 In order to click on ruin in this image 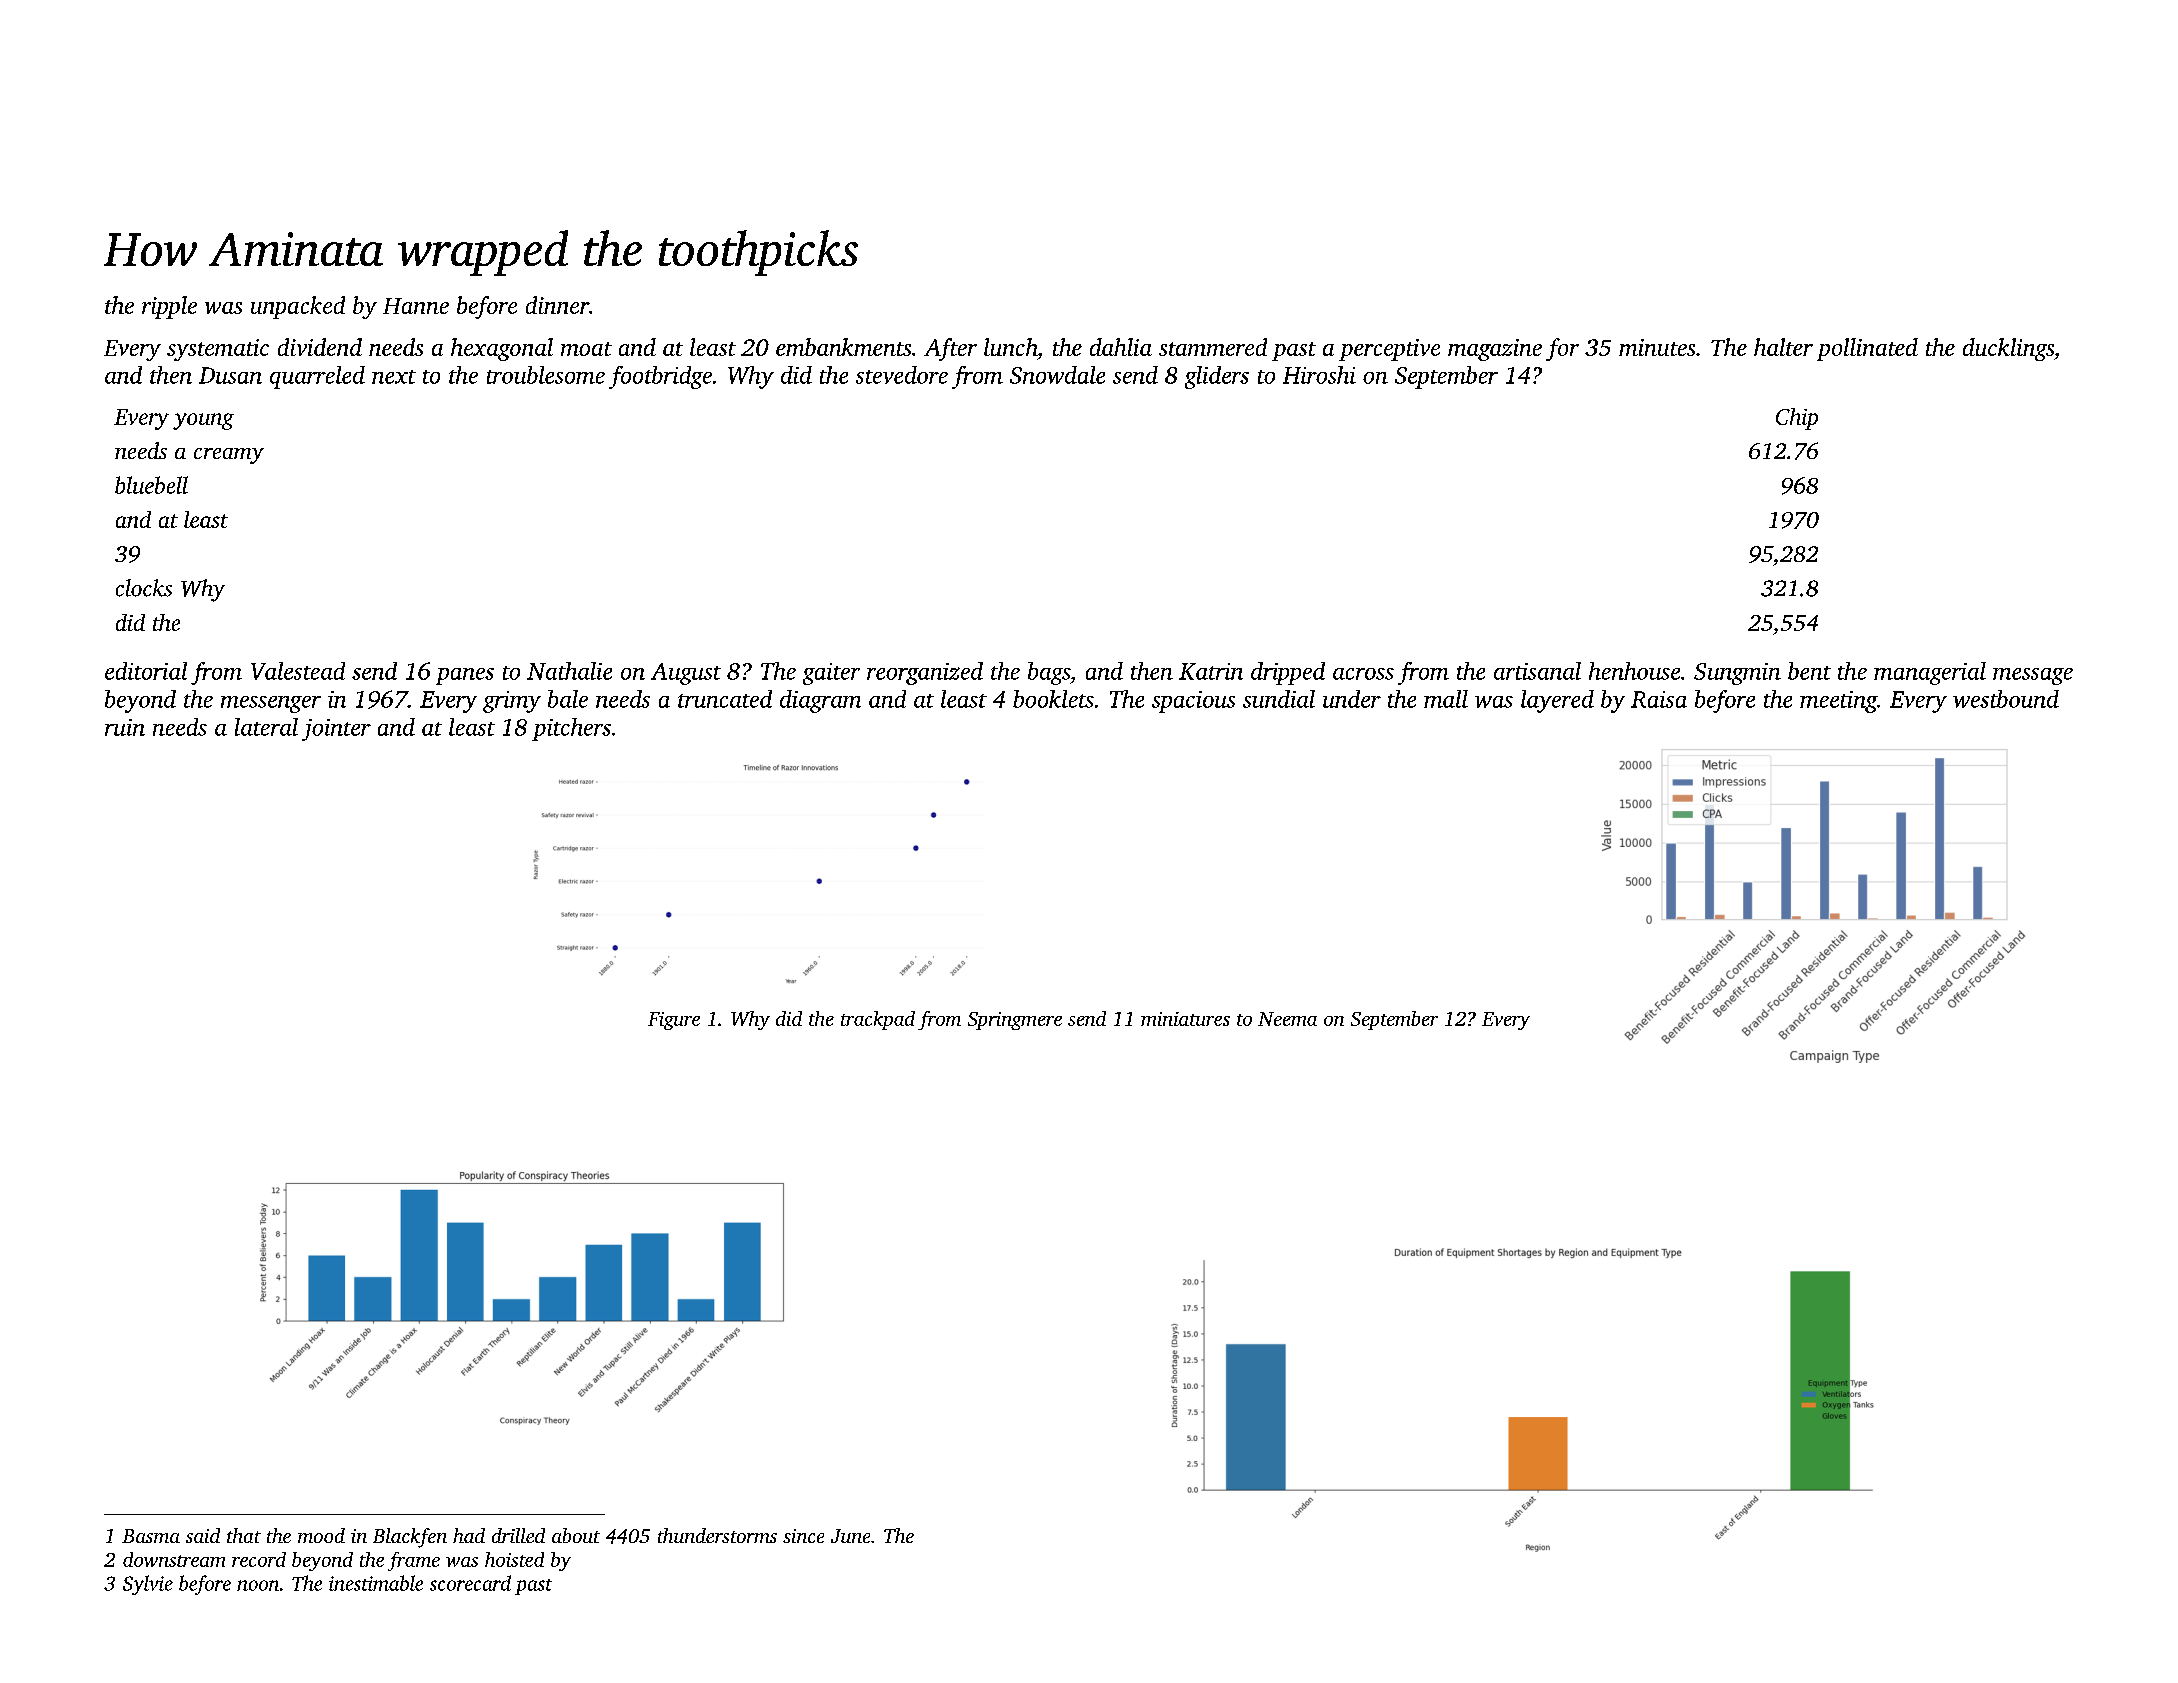, I will do `click(125, 727)`.
